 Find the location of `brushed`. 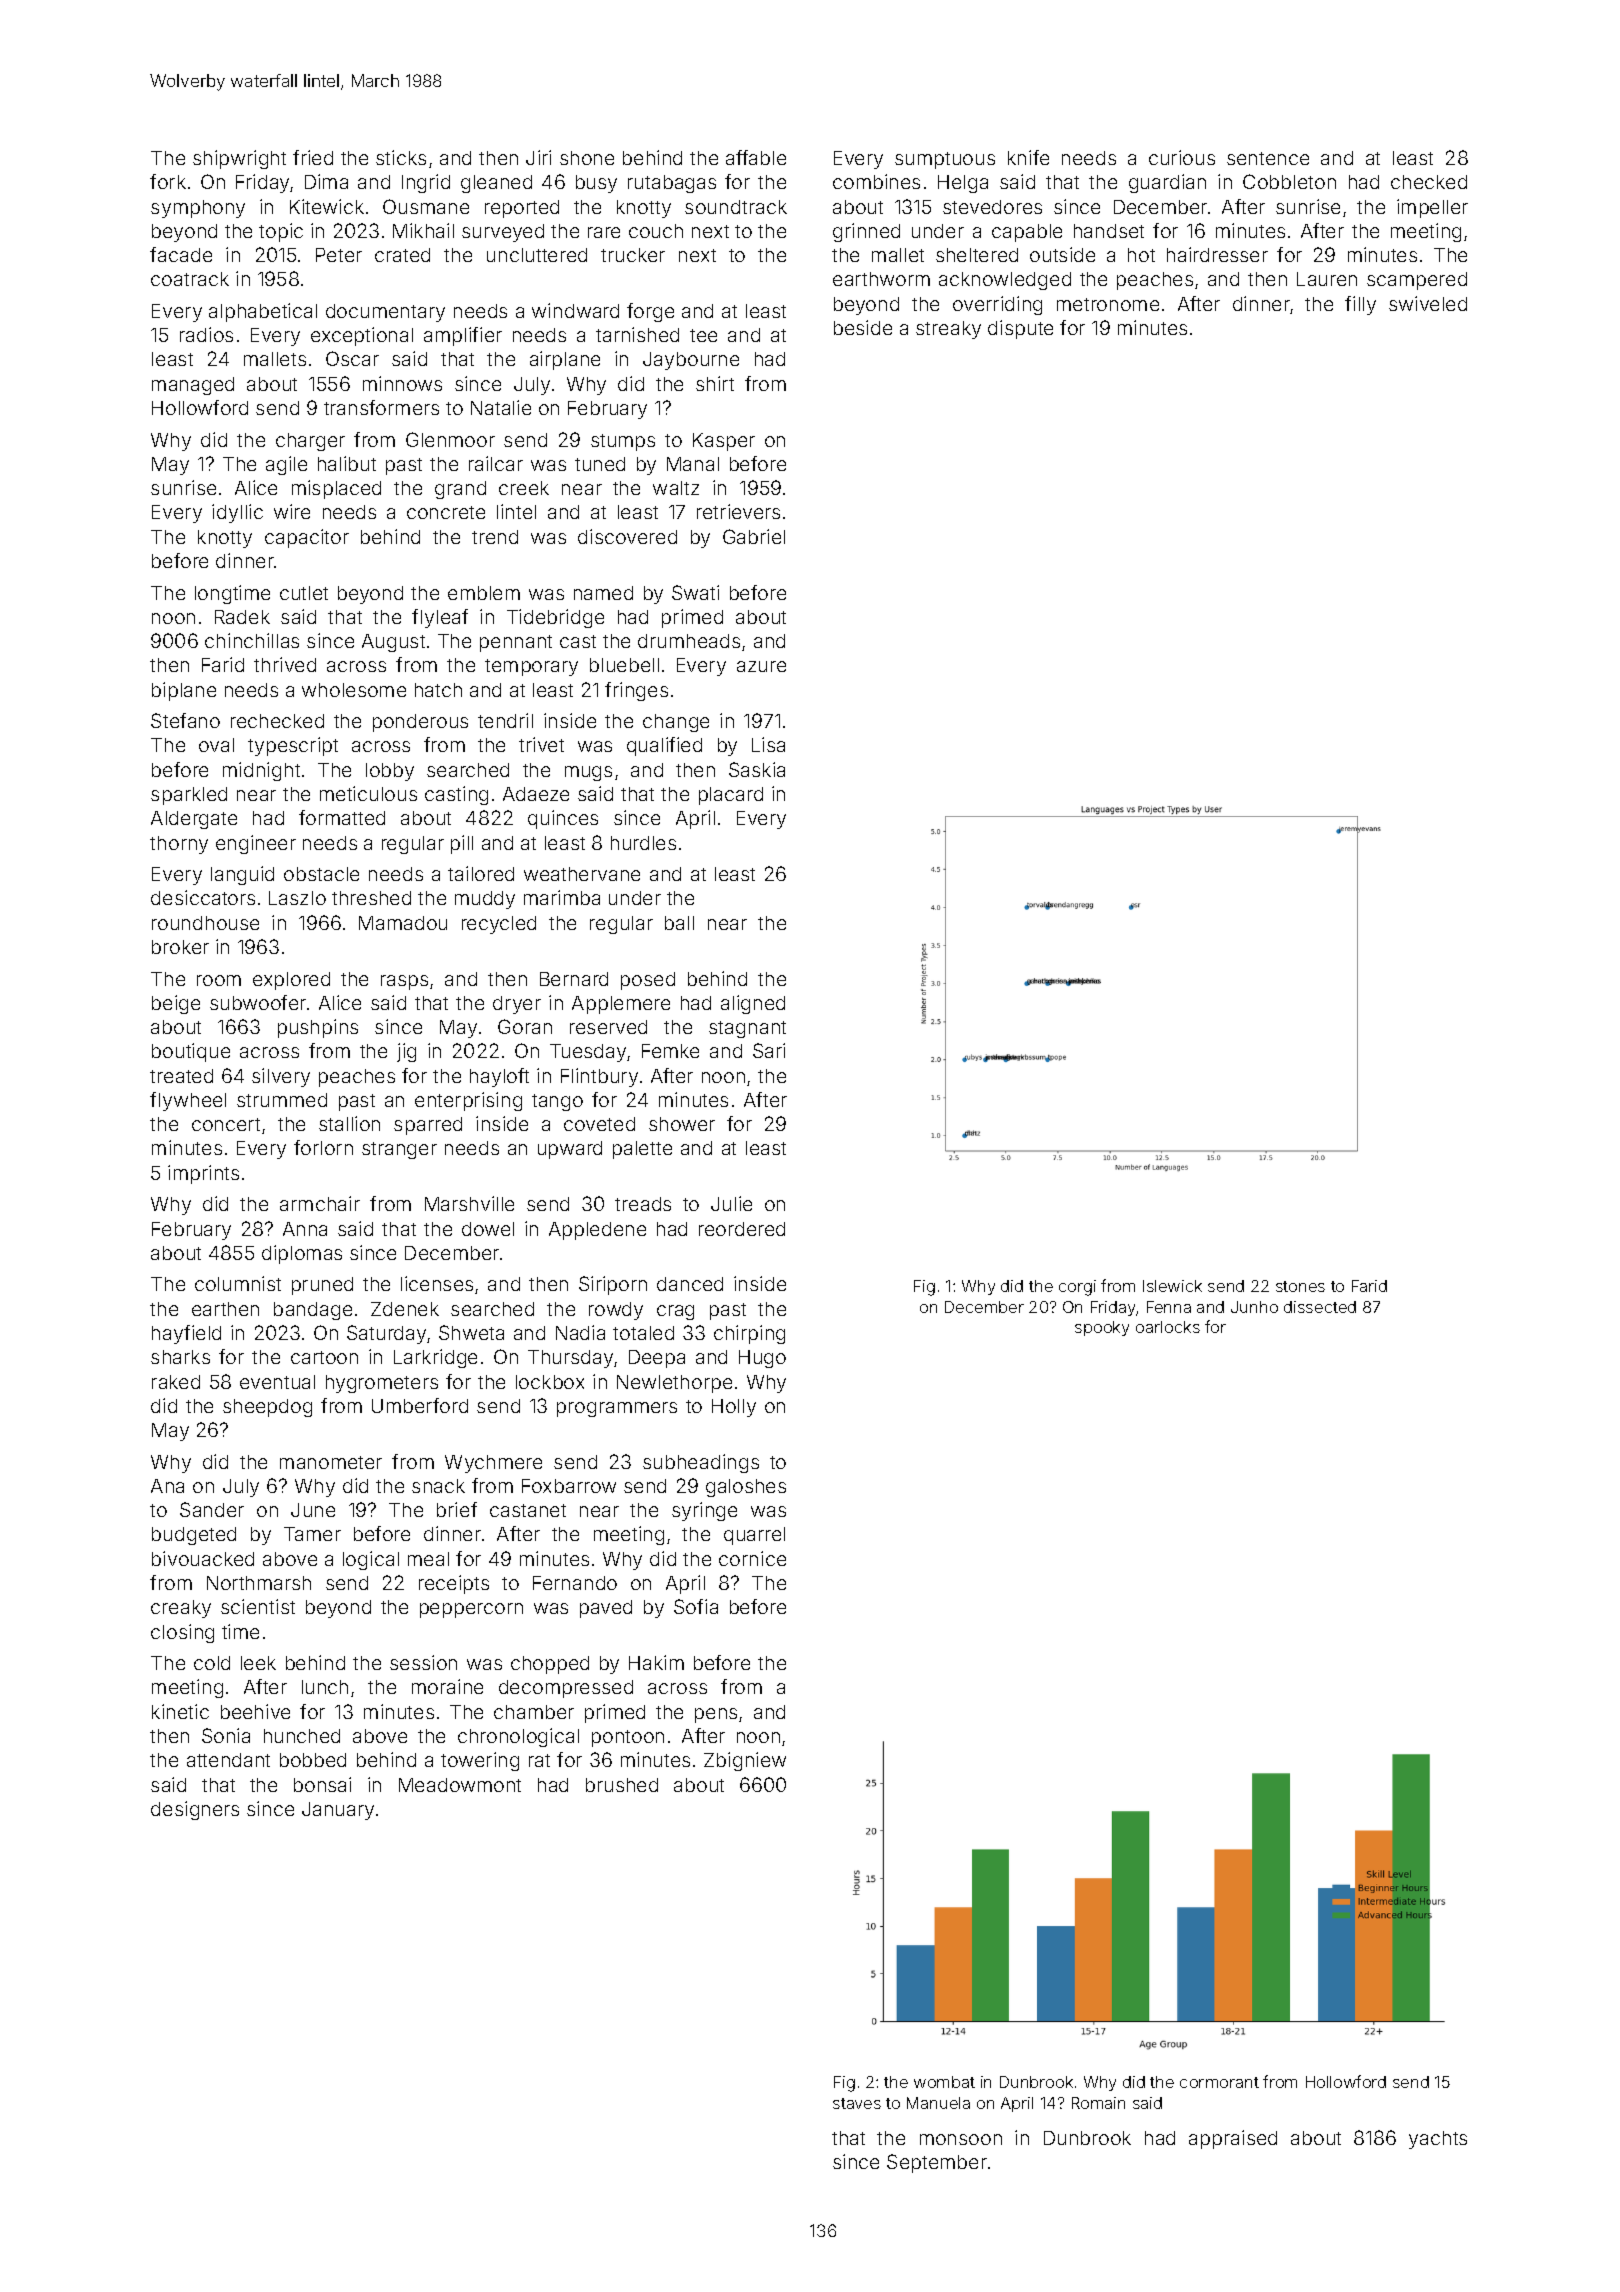

brushed is located at coordinates (622, 1785).
